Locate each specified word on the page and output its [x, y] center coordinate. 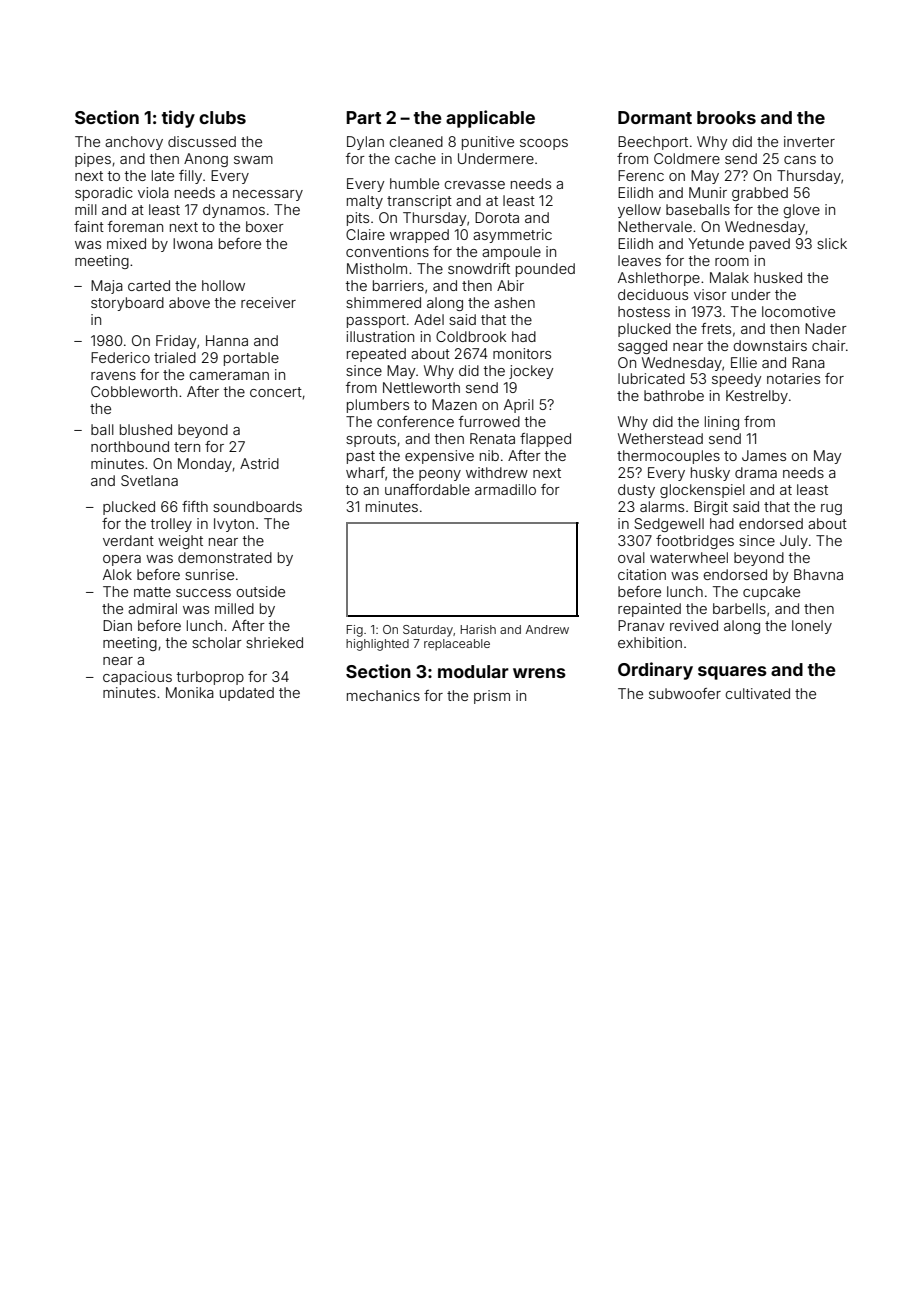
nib [489, 455]
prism [492, 697]
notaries [793, 378]
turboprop [210, 678]
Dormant [655, 117]
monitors [522, 353]
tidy [178, 119]
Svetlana [149, 480]
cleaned [416, 141]
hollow [223, 285]
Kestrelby [757, 397]
